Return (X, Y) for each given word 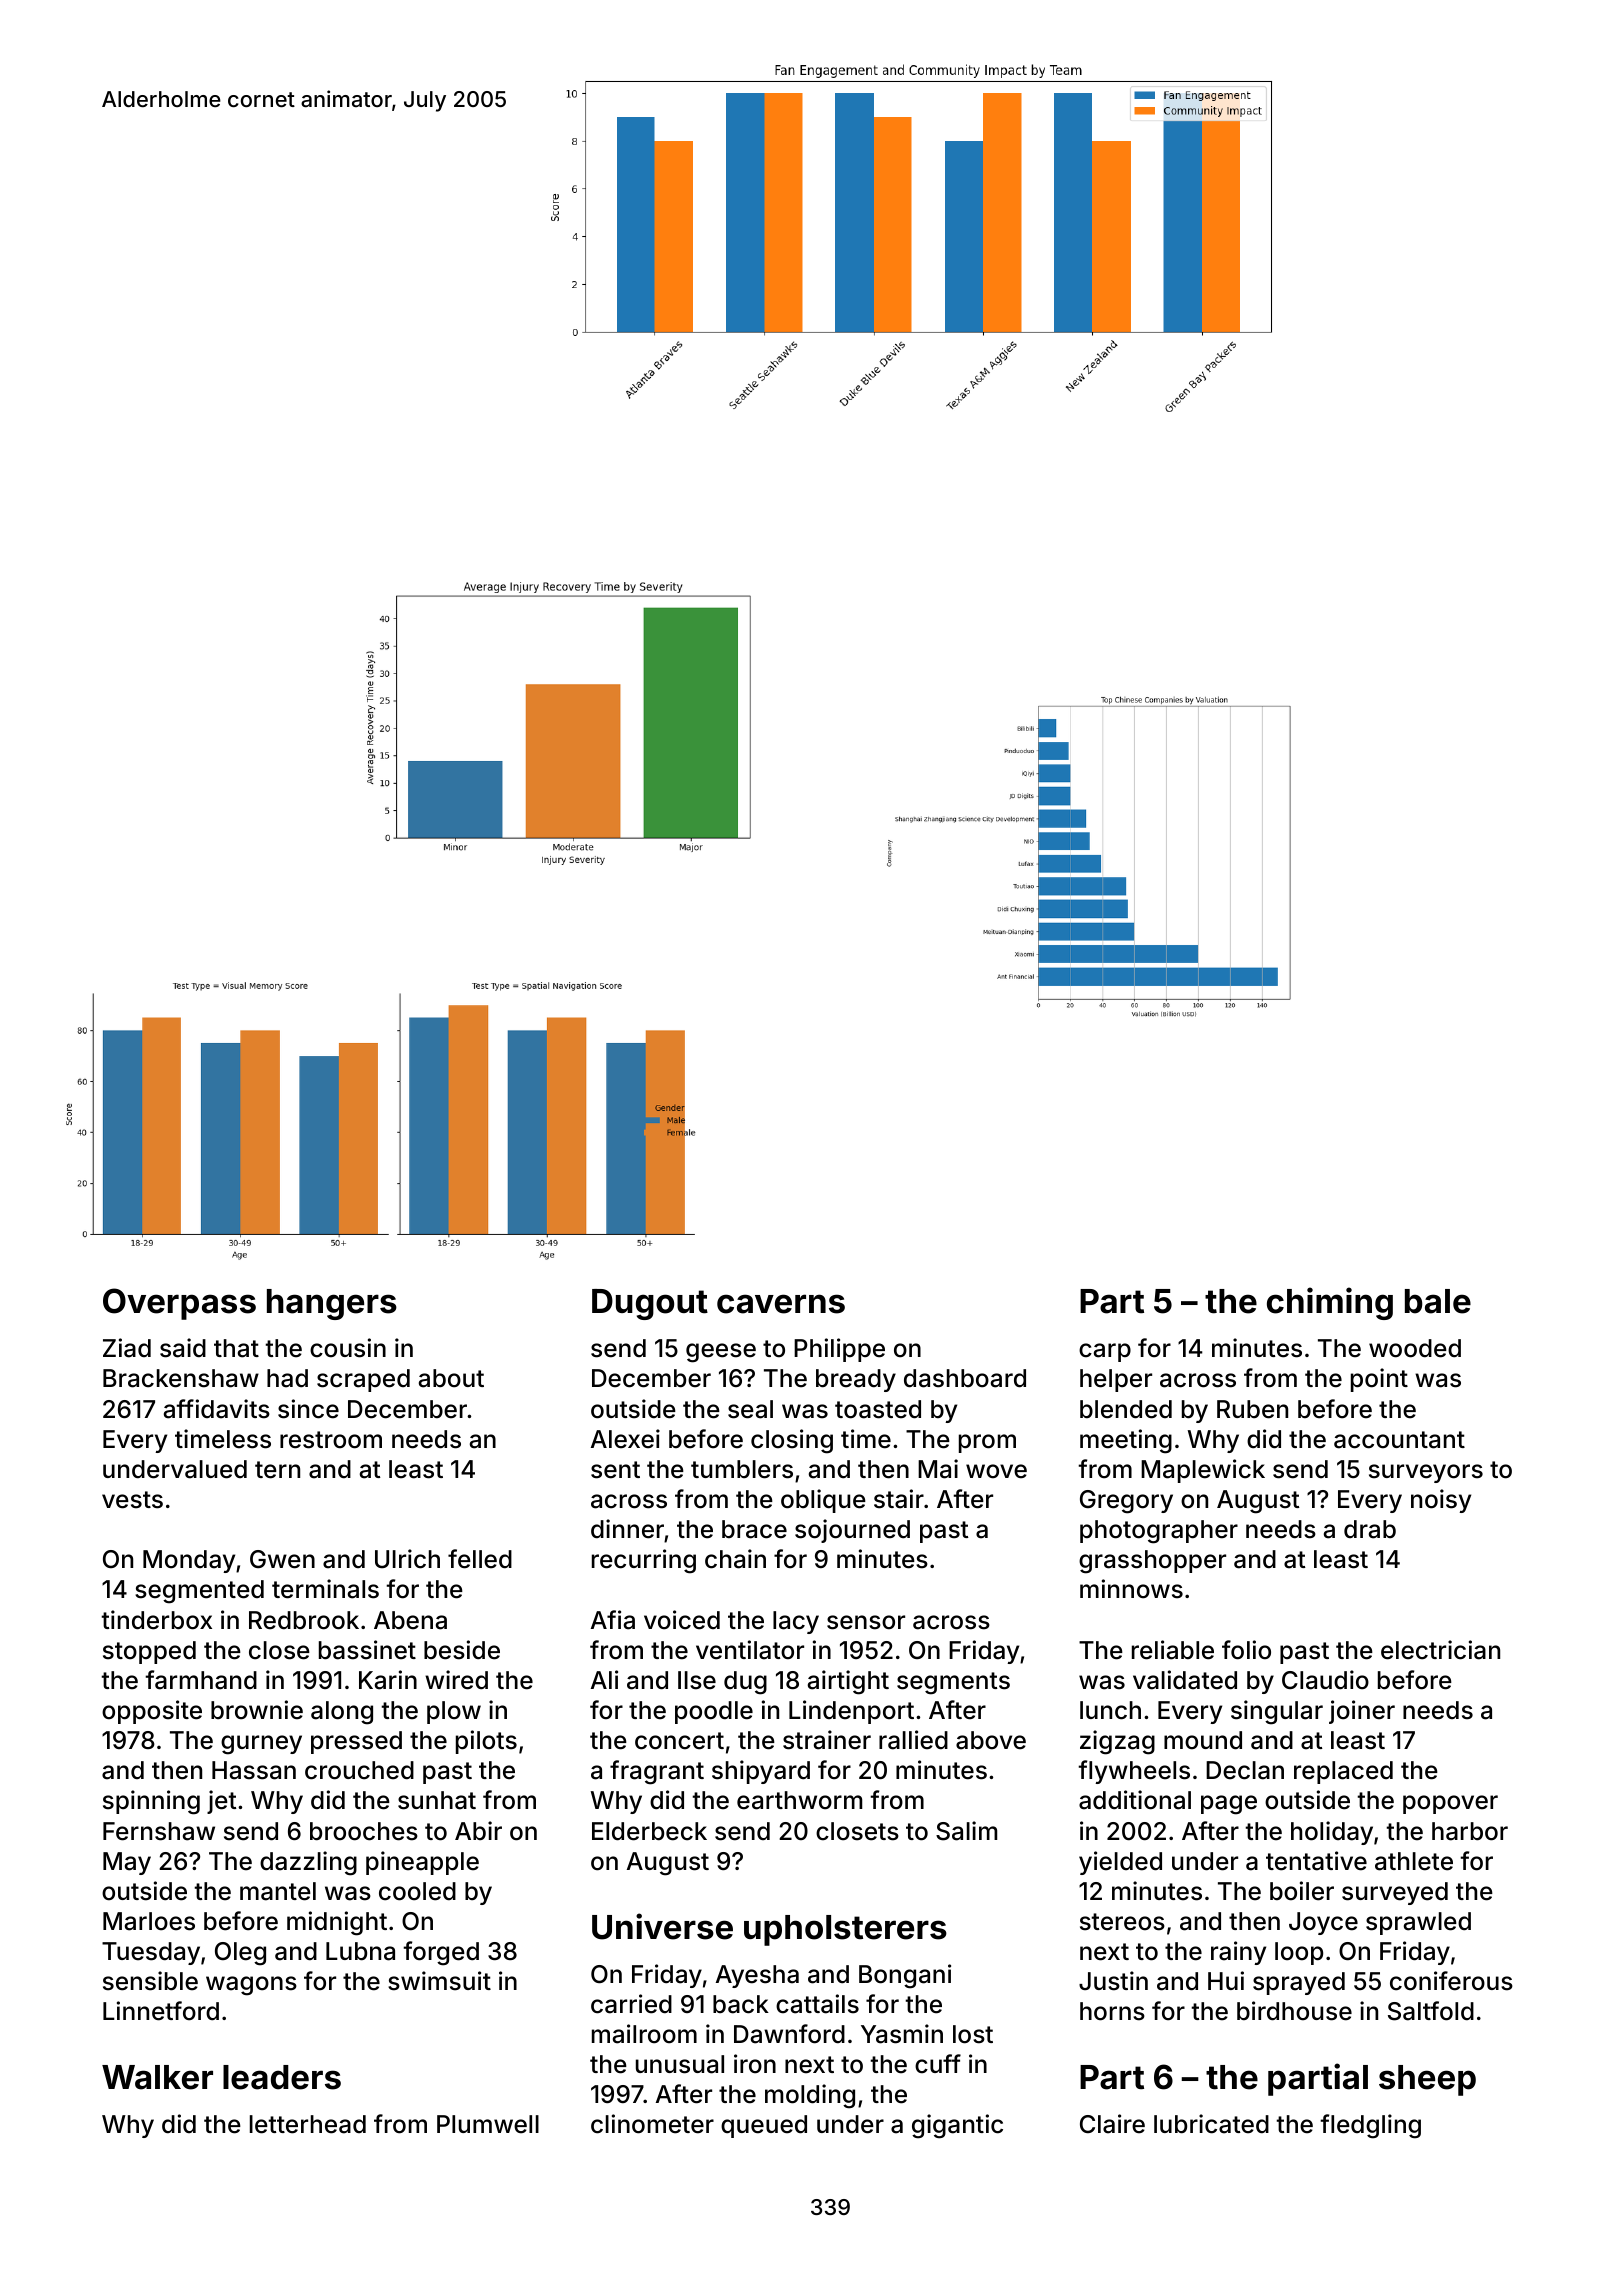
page (1229, 1805)
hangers (332, 1304)
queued (764, 2126)
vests (132, 1500)
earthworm (799, 1800)
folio (1246, 1650)
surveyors (1426, 1473)
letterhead (308, 2124)
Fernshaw (159, 1831)
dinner (627, 1529)
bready (856, 1380)
